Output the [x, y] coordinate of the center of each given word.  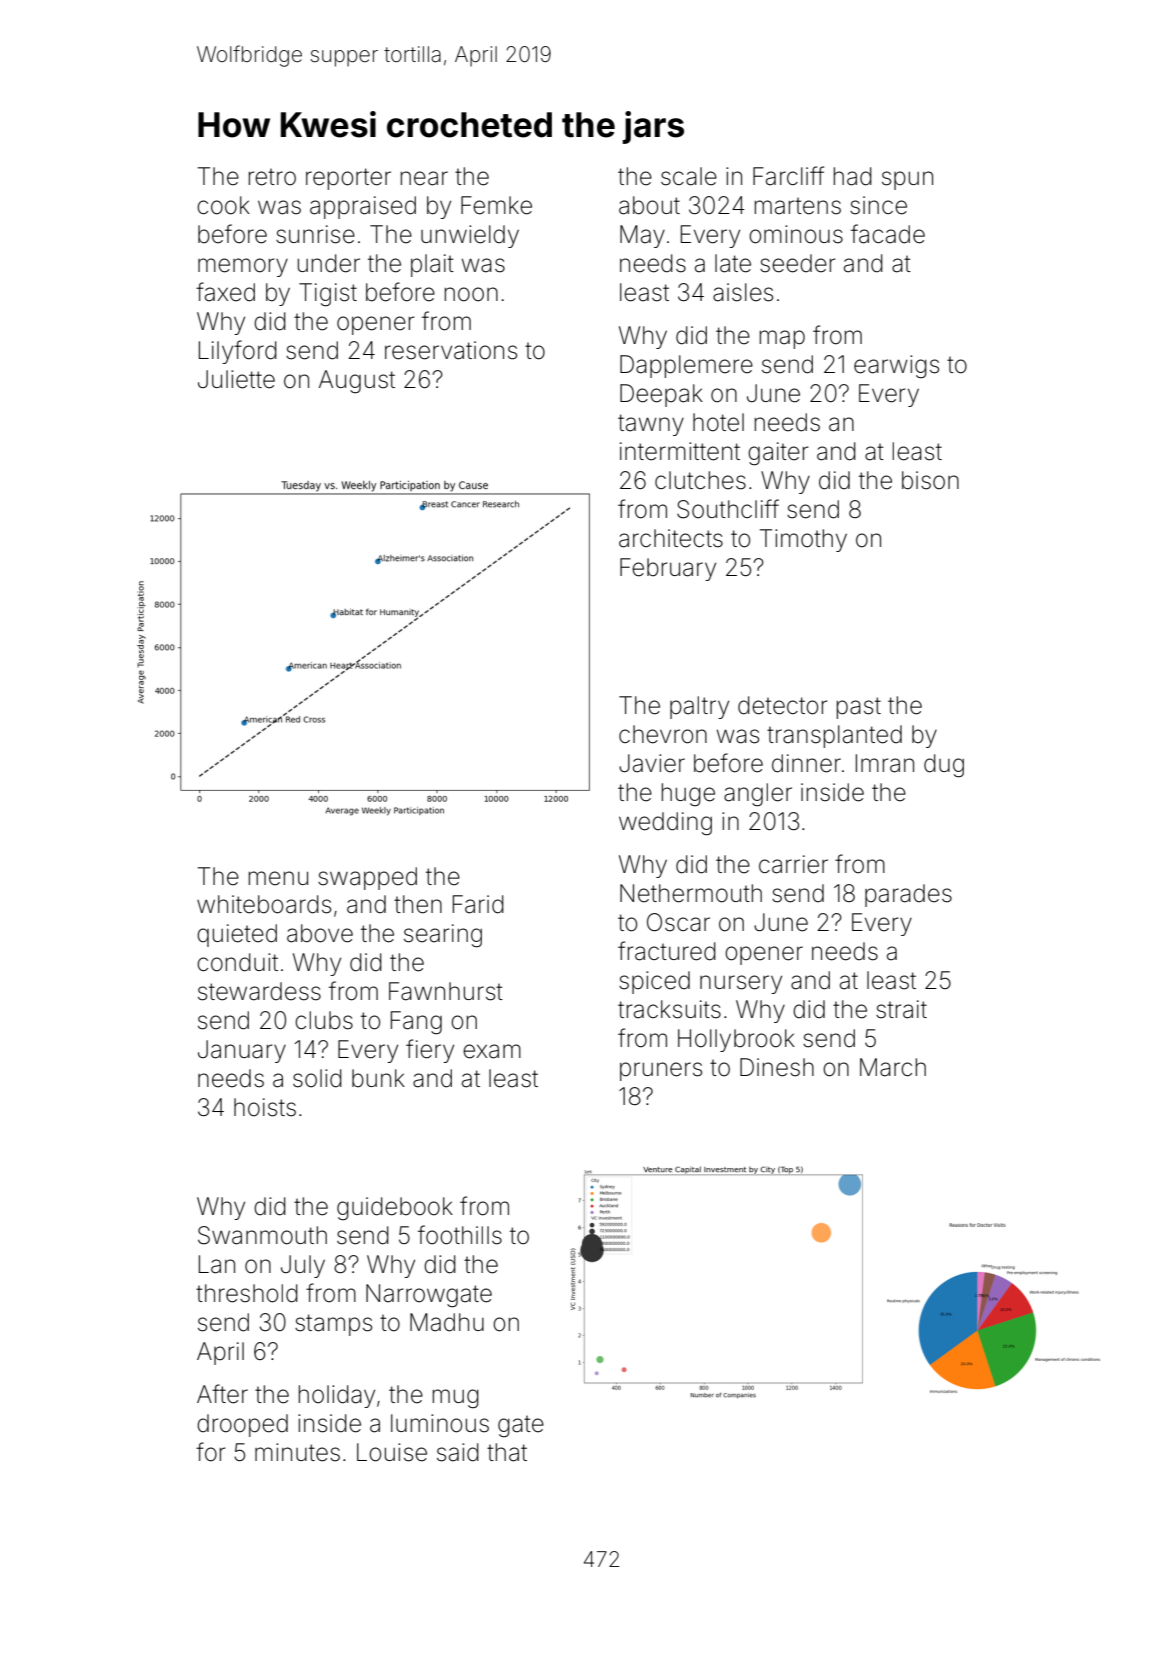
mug [456, 1398]
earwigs [896, 366]
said [458, 1452]
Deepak [661, 395]
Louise [392, 1452]
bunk [378, 1078]
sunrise [315, 234]
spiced [654, 982]
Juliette [236, 379]
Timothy [803, 540]
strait [901, 1009]
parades [908, 895]
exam [492, 1051]
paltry [699, 707]
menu [278, 878]
